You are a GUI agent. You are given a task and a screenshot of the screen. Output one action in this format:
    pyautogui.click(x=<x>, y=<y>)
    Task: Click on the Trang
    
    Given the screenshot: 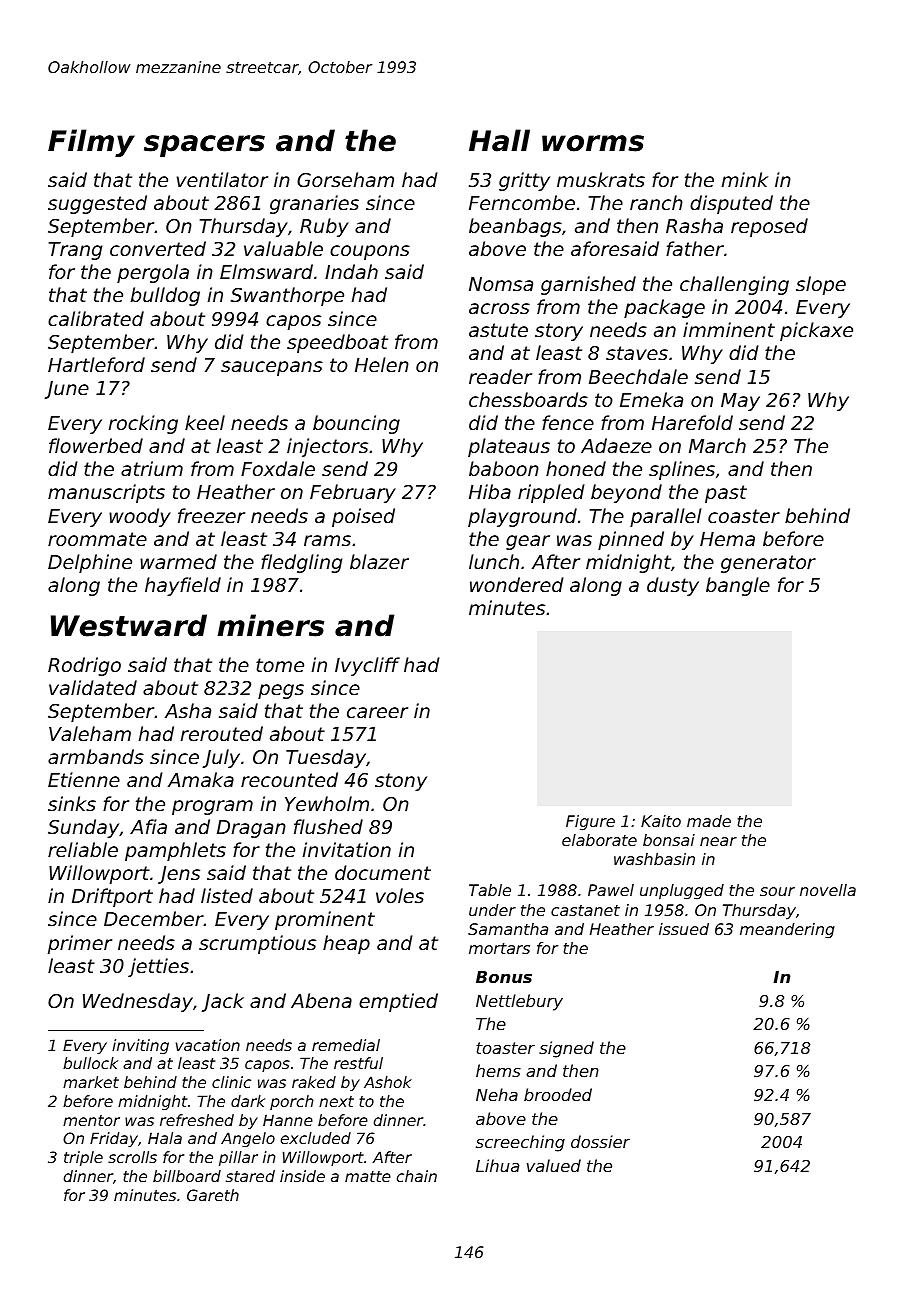 What is the action you would take?
    pyautogui.click(x=75, y=251)
